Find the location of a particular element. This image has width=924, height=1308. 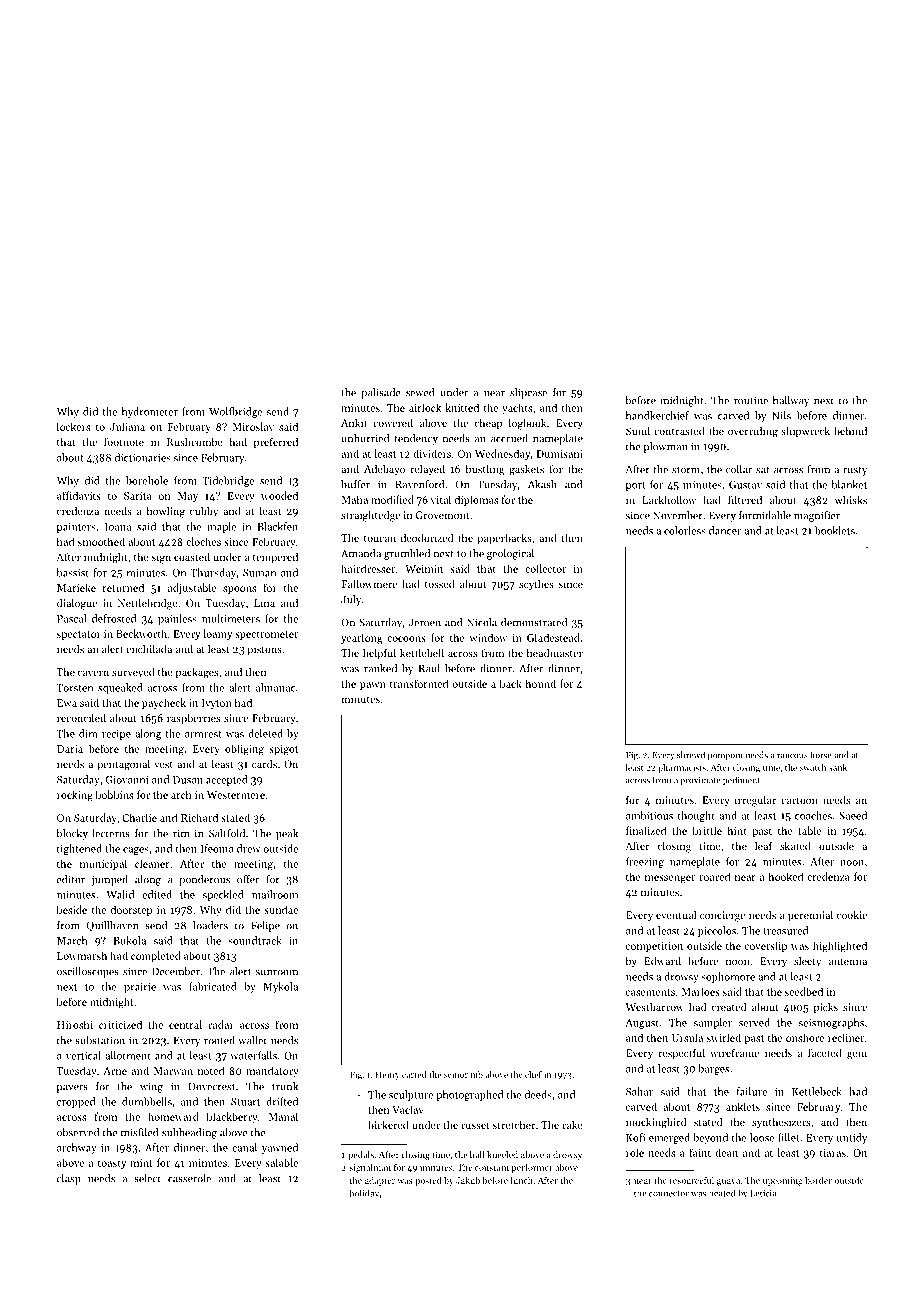

routine is located at coordinates (751, 400).
